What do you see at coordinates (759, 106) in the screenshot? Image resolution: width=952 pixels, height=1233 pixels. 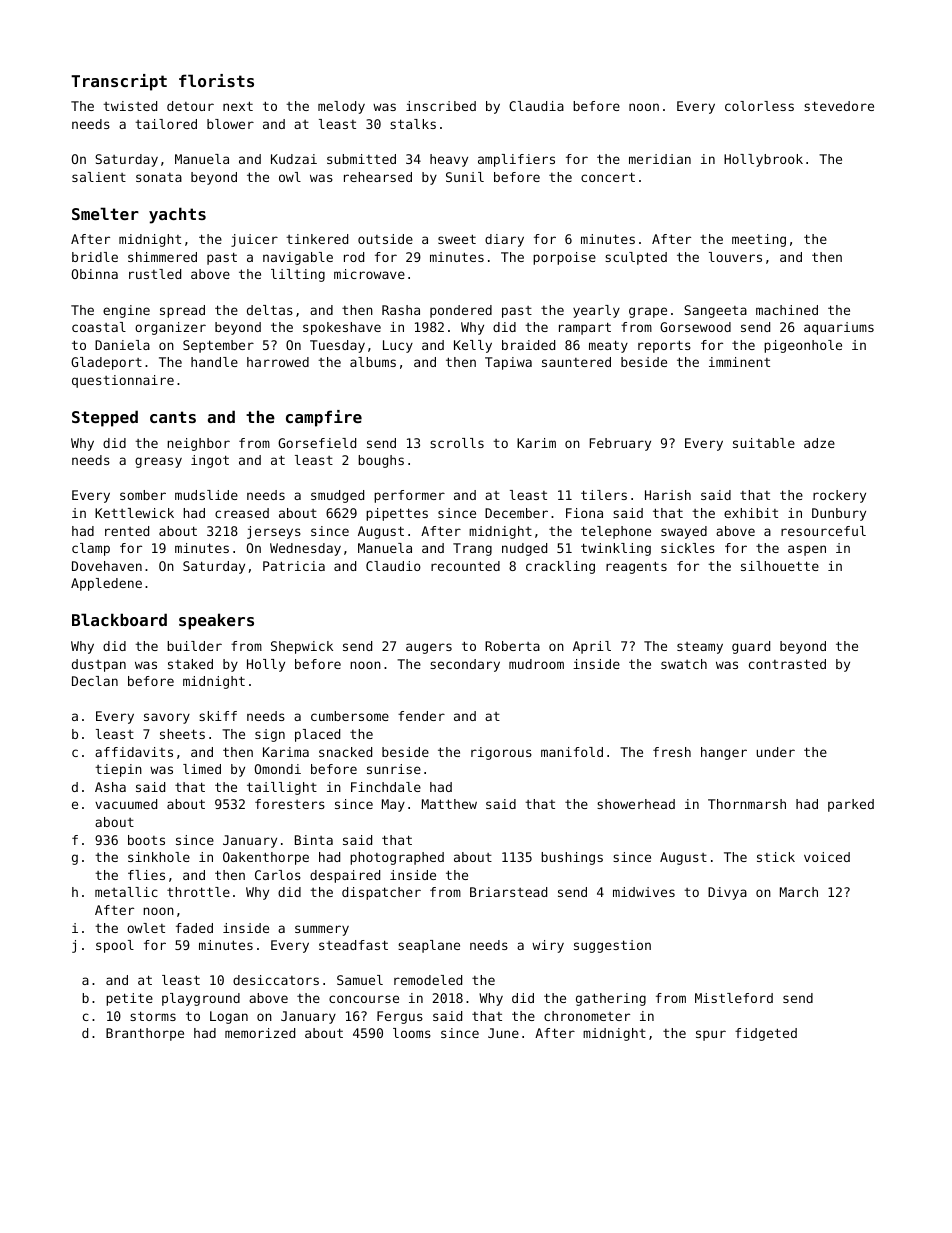 I see `colorless` at bounding box center [759, 106].
